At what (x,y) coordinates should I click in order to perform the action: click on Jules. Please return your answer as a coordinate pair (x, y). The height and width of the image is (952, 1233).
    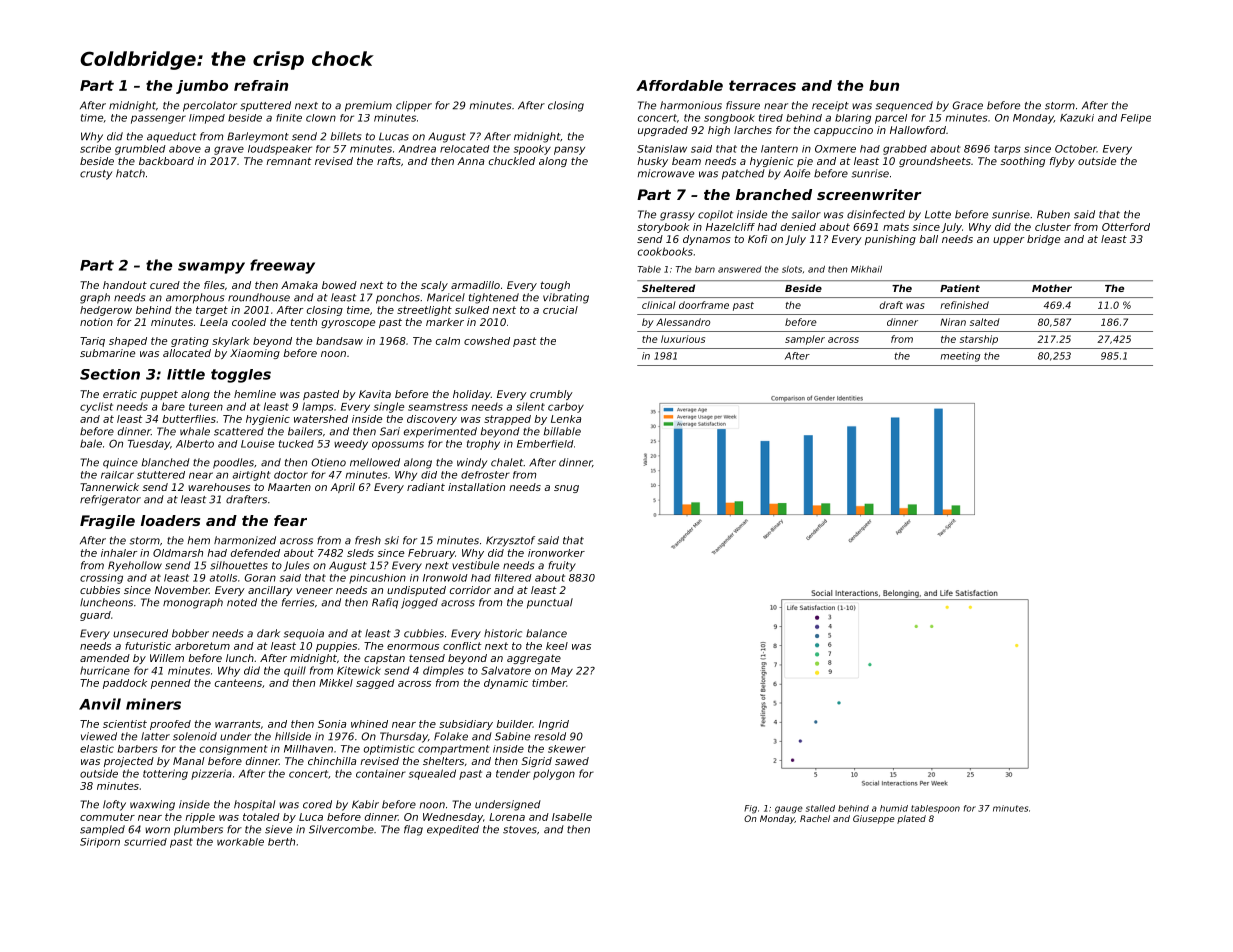
    Looking at the image, I should click on (296, 566).
